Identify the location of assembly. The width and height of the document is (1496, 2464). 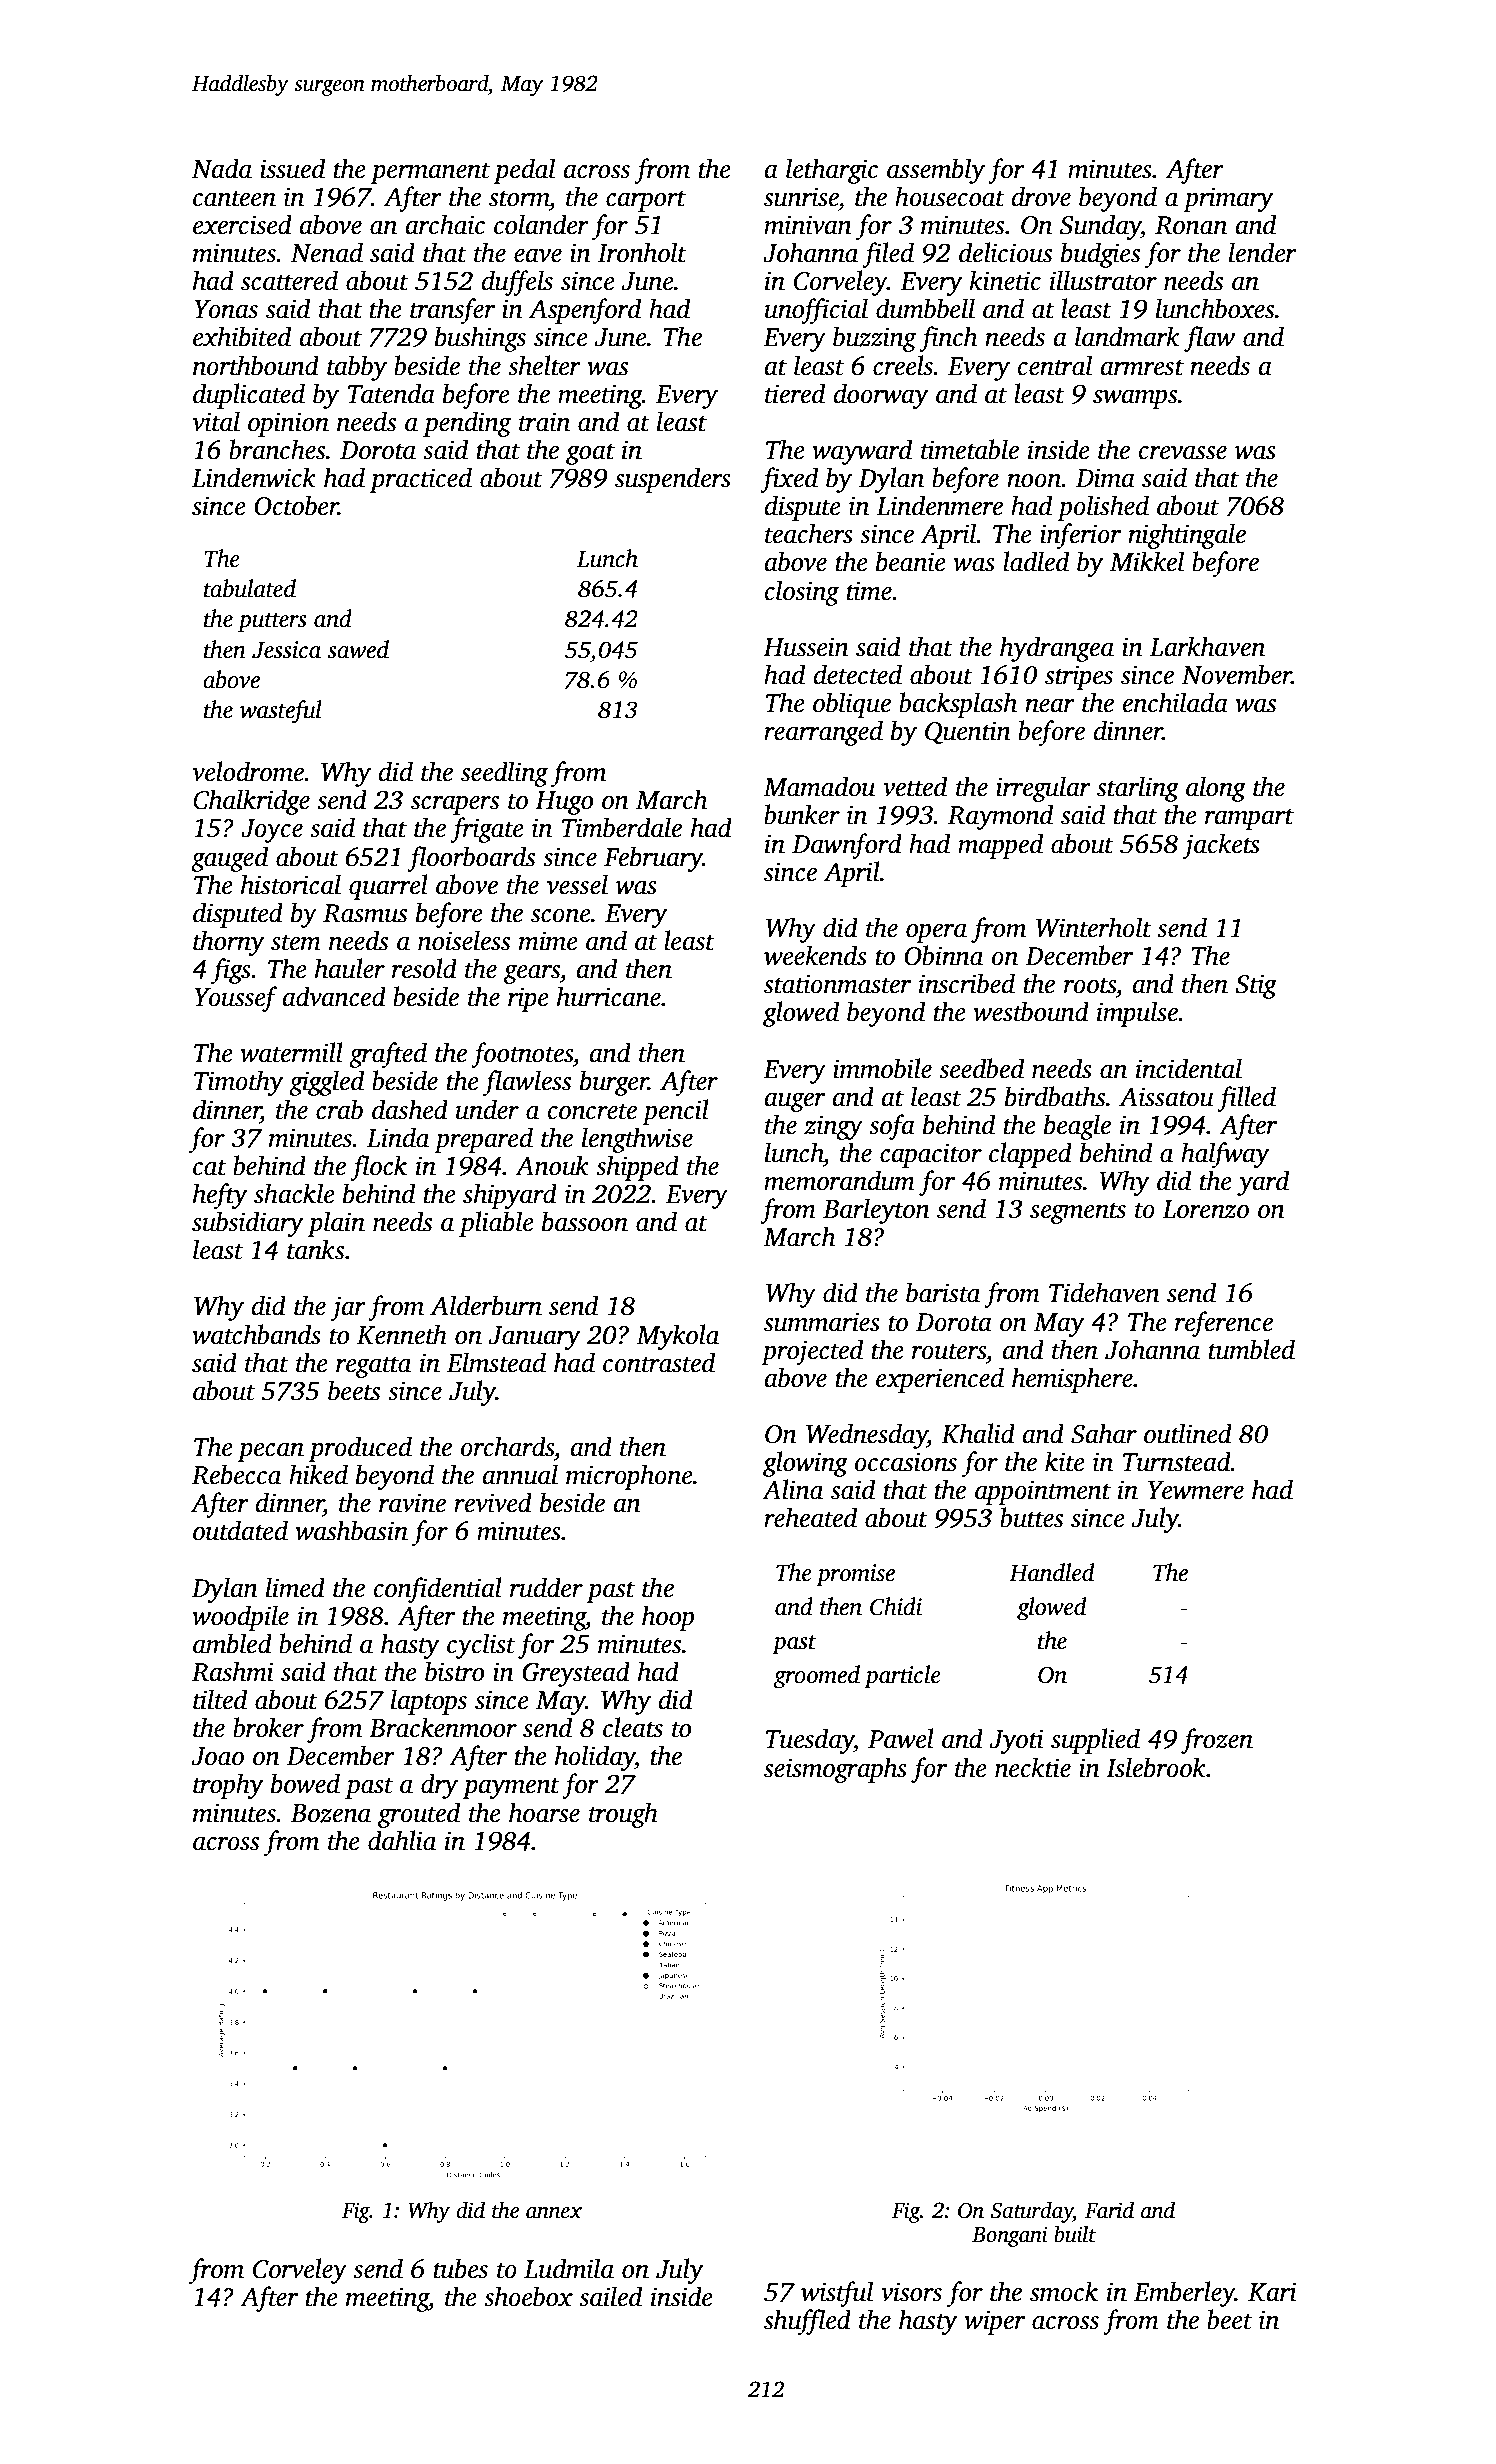
(936, 171).
